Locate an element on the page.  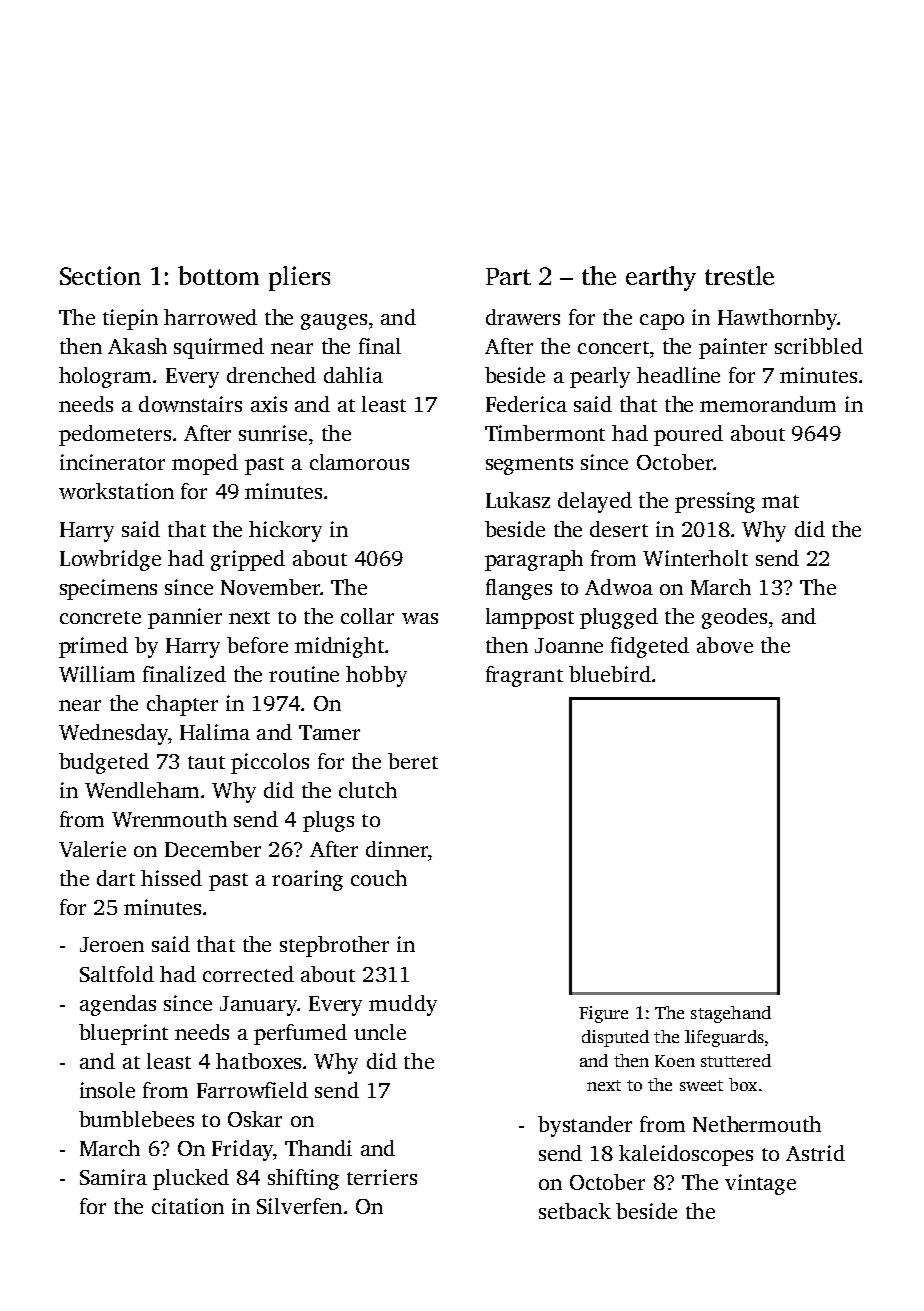
paragraph is located at coordinates (534, 560).
